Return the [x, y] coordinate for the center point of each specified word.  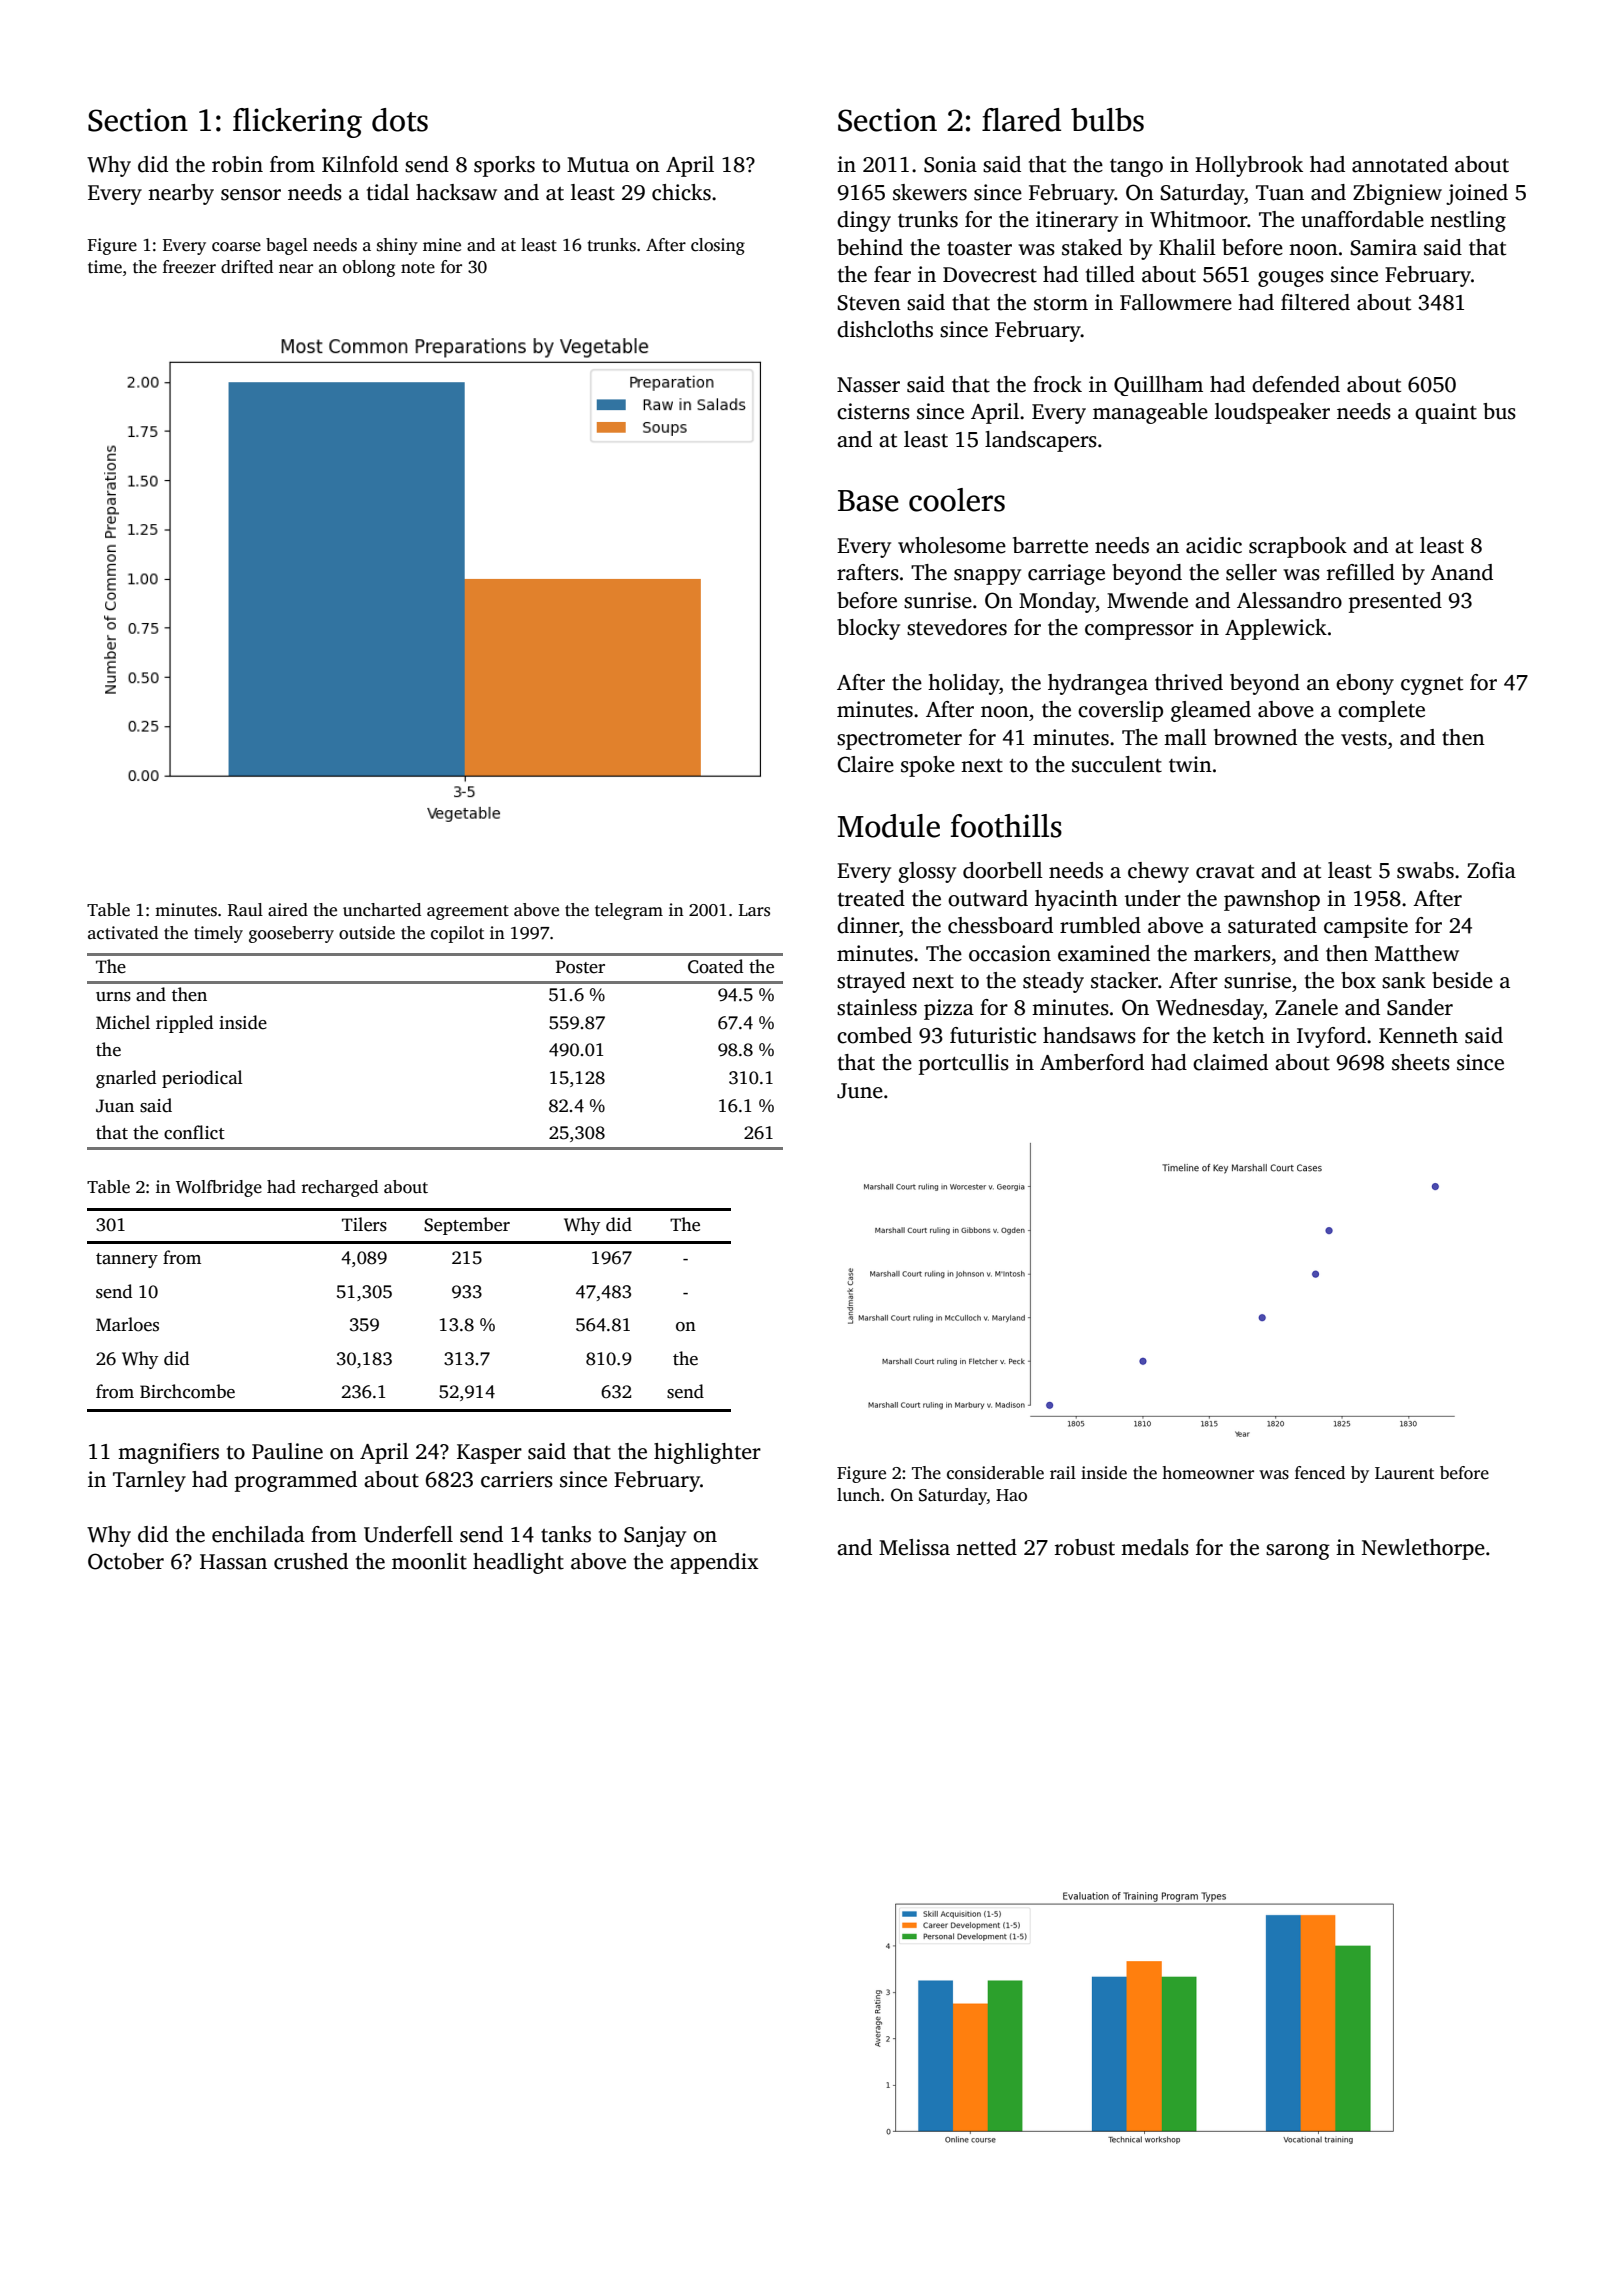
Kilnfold [360, 164]
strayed [871, 982]
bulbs [1107, 120]
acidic [1214, 545]
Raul [245, 910]
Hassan [233, 1562]
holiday [964, 684]
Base [868, 501]
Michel [123, 1022]
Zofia [1491, 870]
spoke [928, 766]
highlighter [707, 1453]
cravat [1225, 872]
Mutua [598, 165]
